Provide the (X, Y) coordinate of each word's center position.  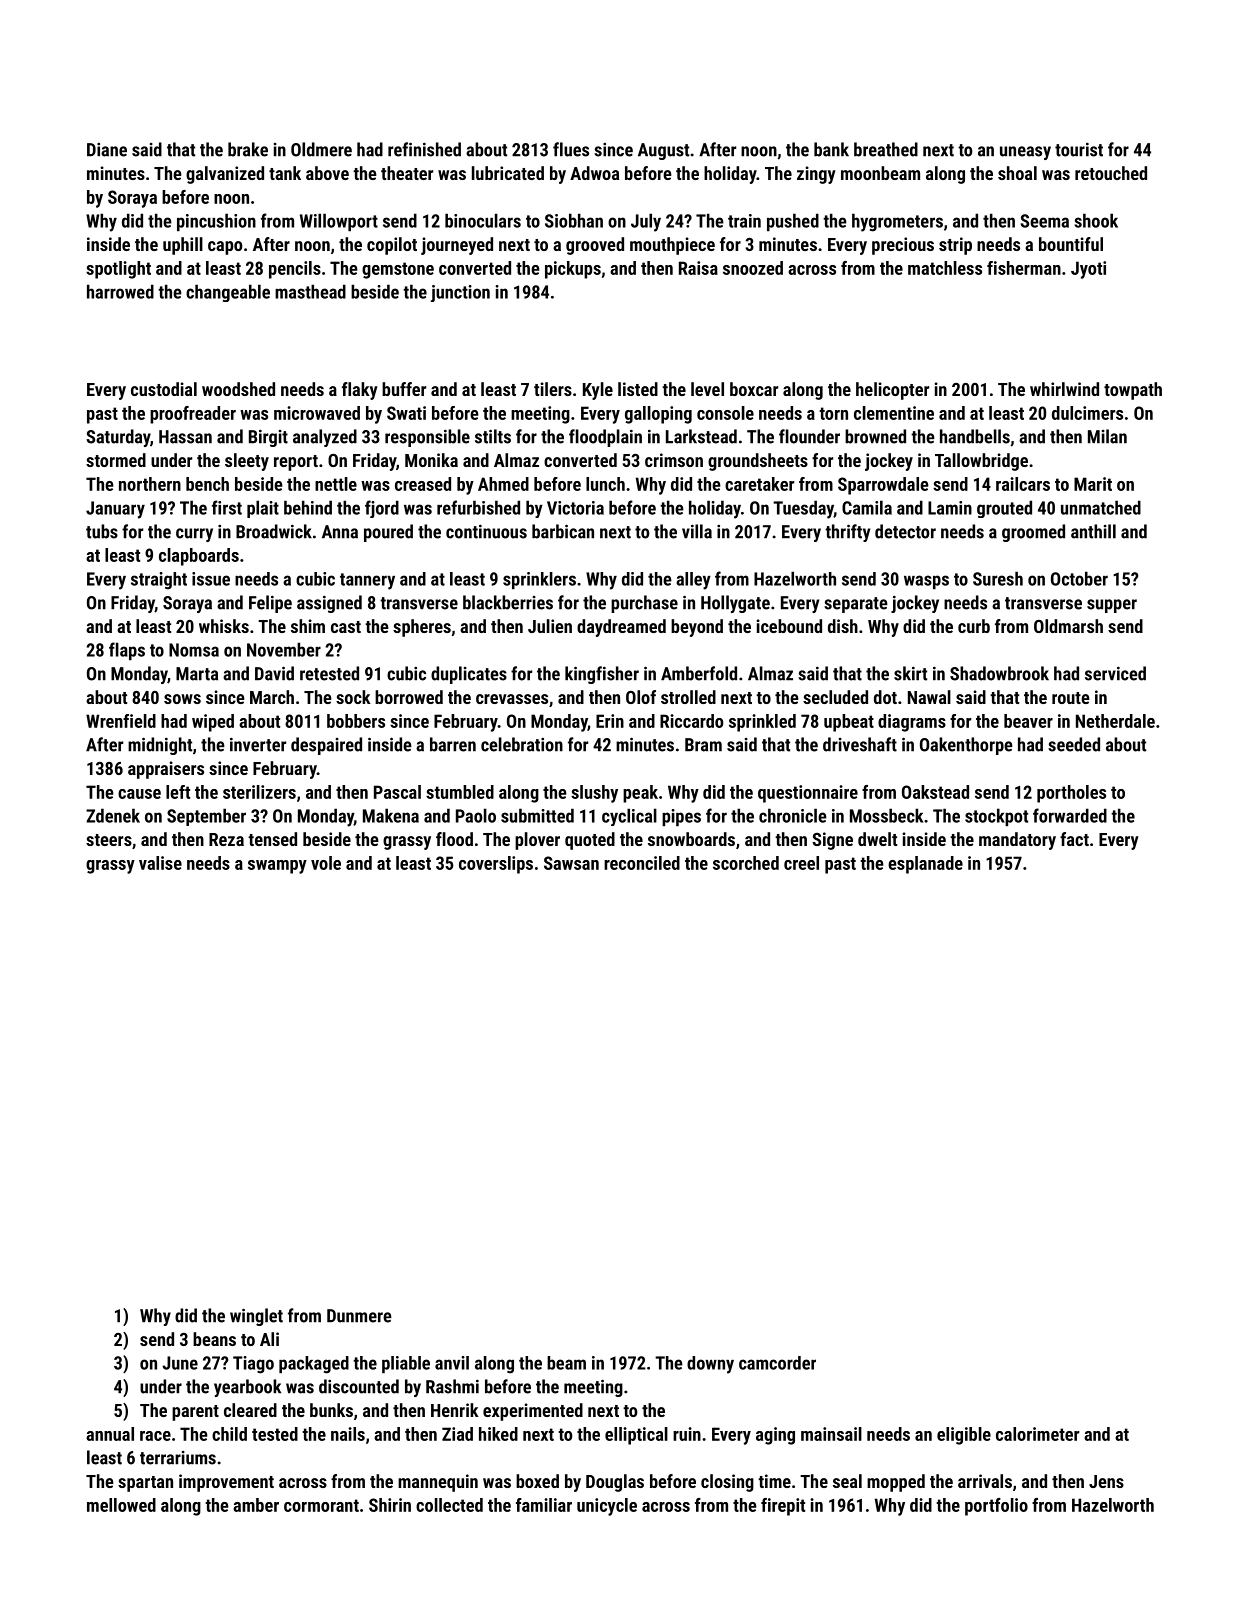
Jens (1106, 1481)
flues (571, 149)
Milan (1107, 436)
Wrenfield (121, 721)
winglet (256, 1317)
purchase (644, 604)
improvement (226, 1483)
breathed (886, 149)
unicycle (607, 1507)
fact (1074, 839)
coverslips (496, 865)
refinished (424, 149)
